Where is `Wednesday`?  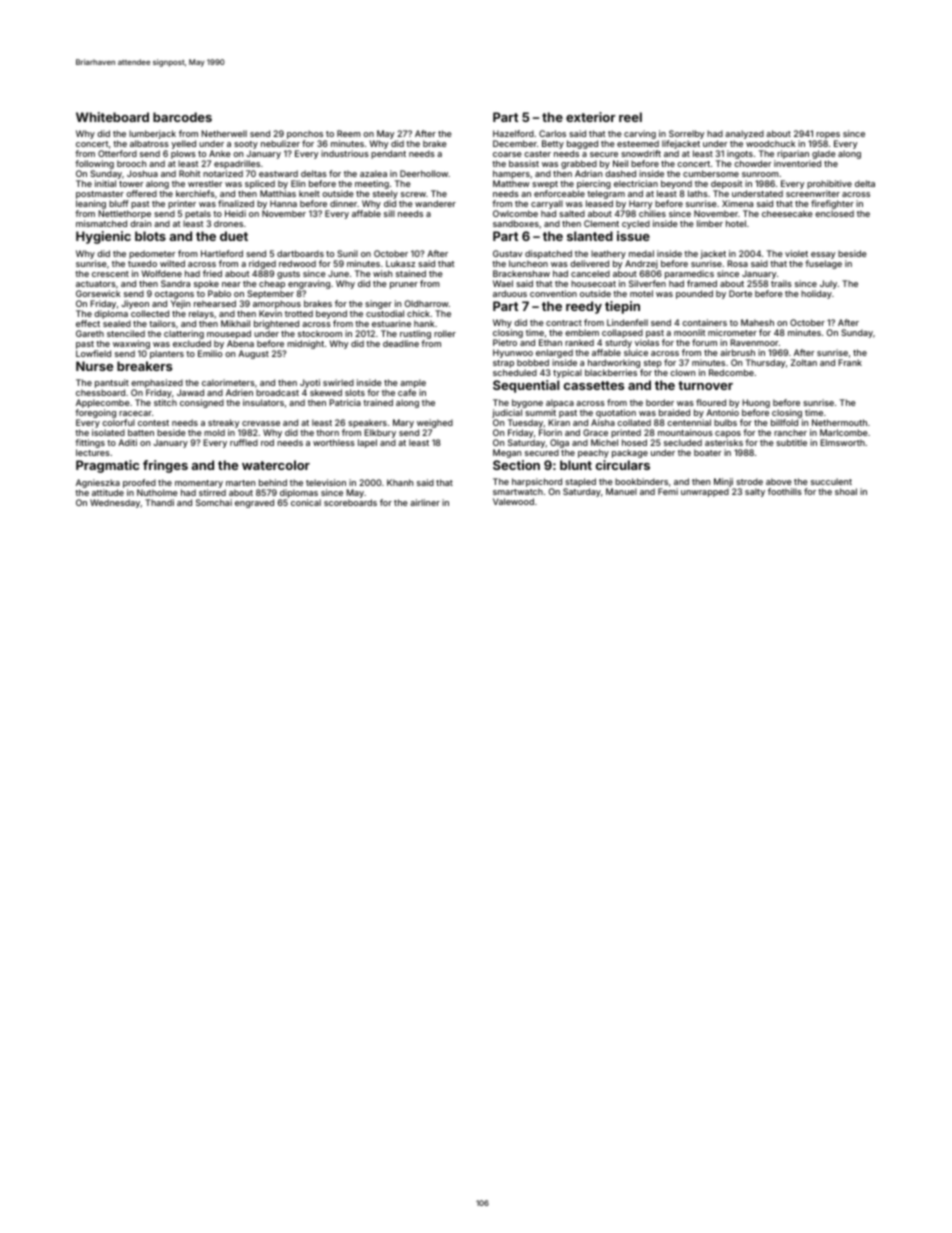
Wednesday is located at coordinates (115, 503).
